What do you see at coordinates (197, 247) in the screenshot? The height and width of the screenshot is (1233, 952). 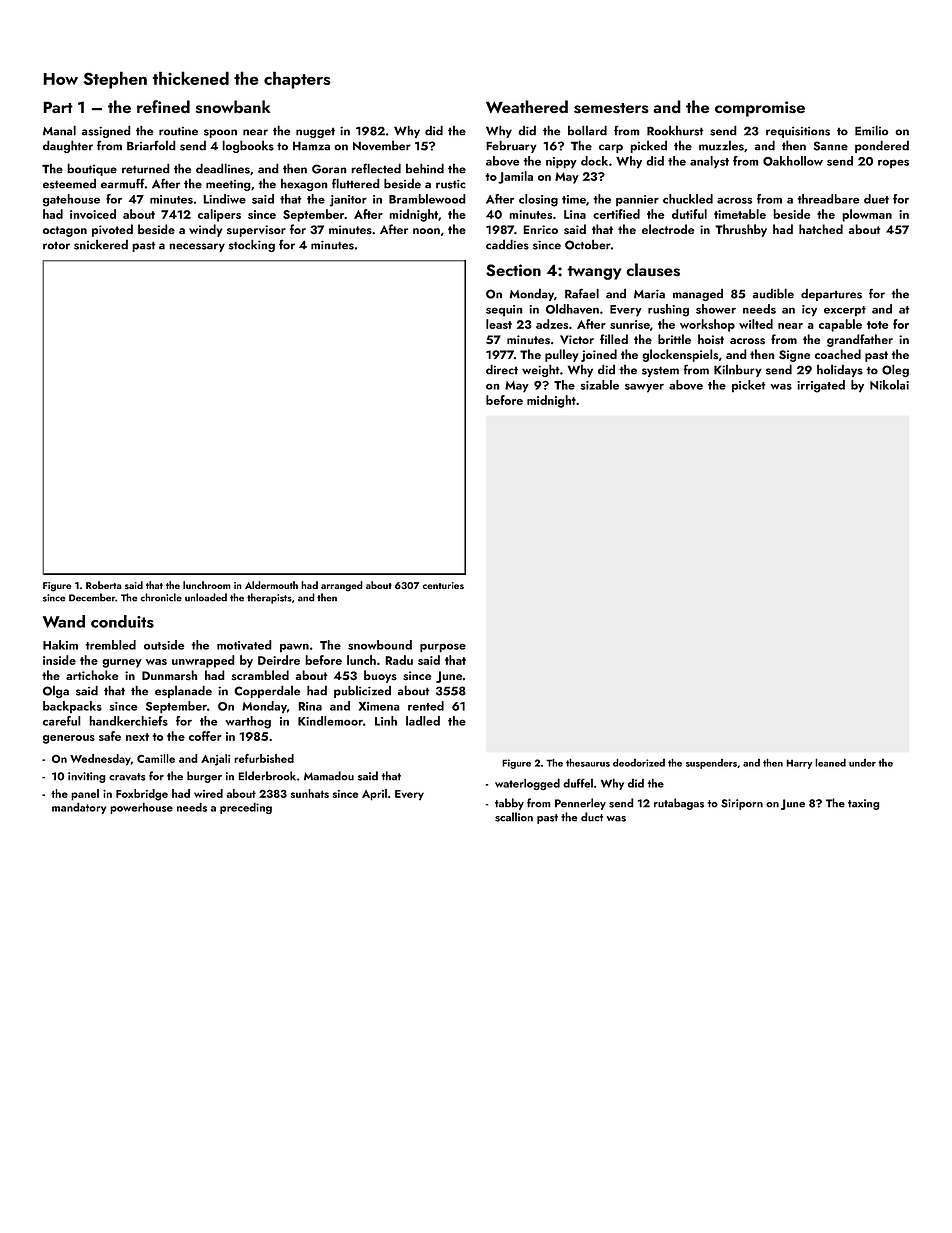 I see `necessary` at bounding box center [197, 247].
